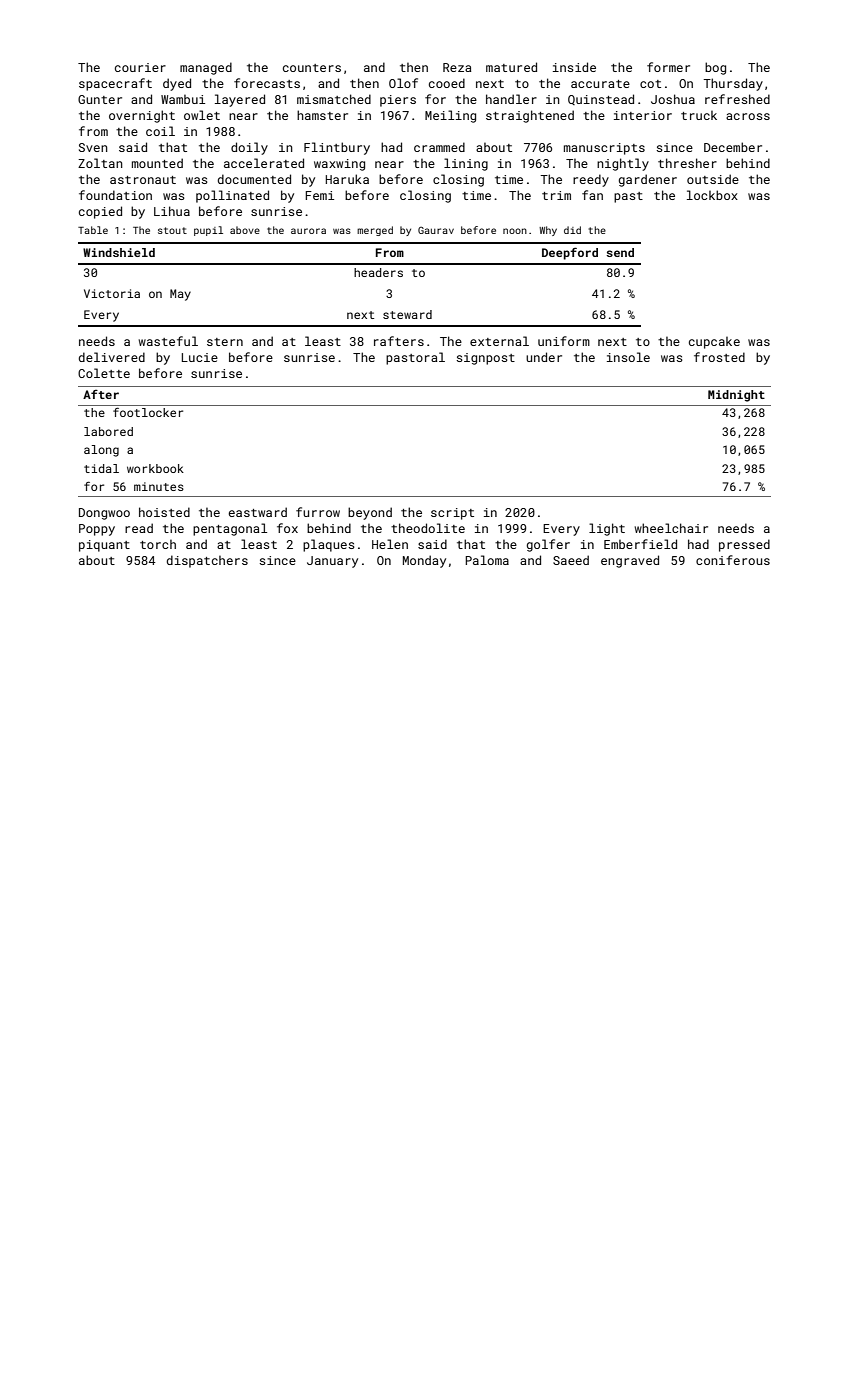 This document has height=1400, width=849. Describe the element at coordinates (620, 252) in the document. I see `send` at that location.
